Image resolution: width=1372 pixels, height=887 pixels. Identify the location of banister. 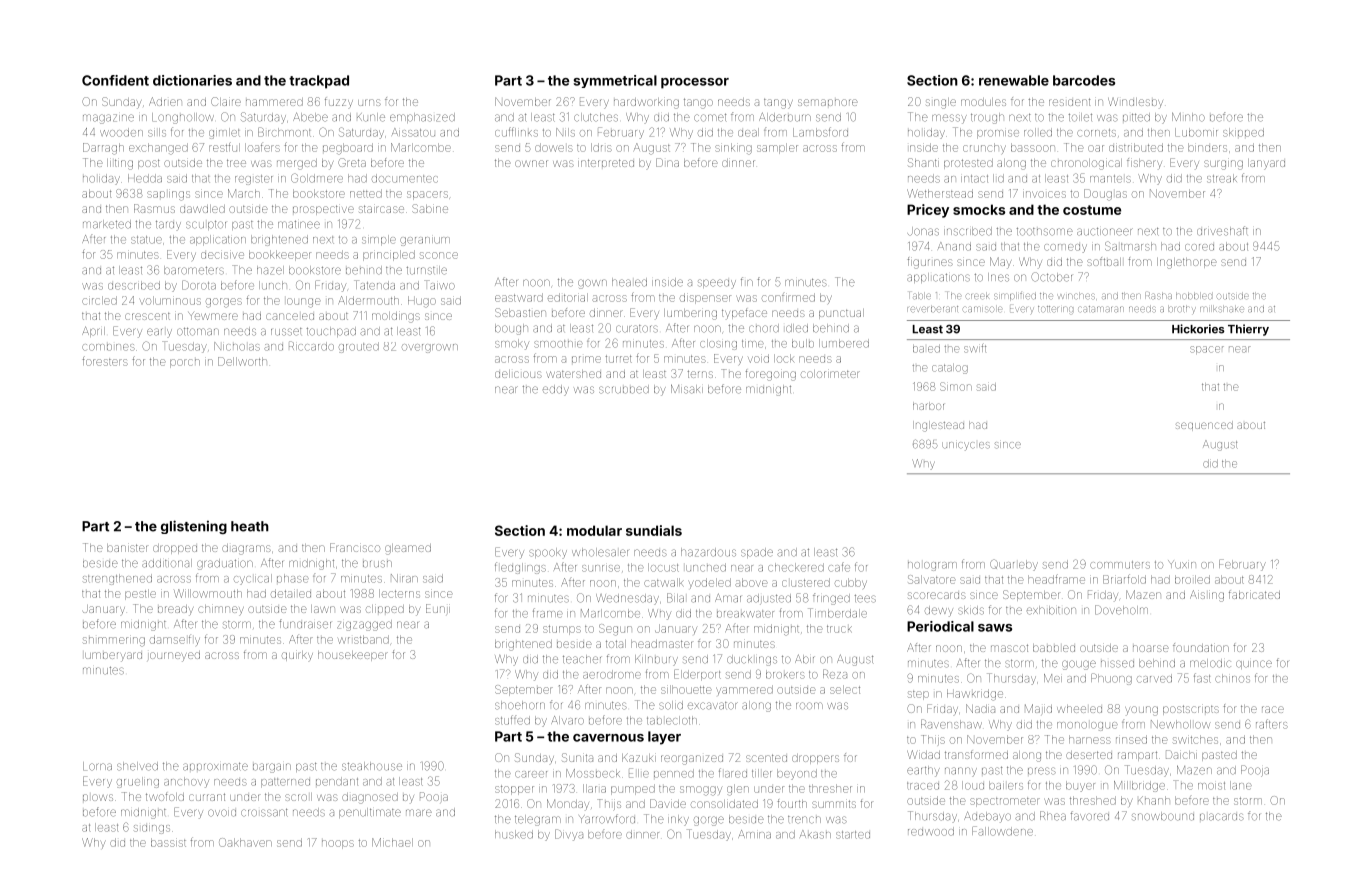
(127, 548).
